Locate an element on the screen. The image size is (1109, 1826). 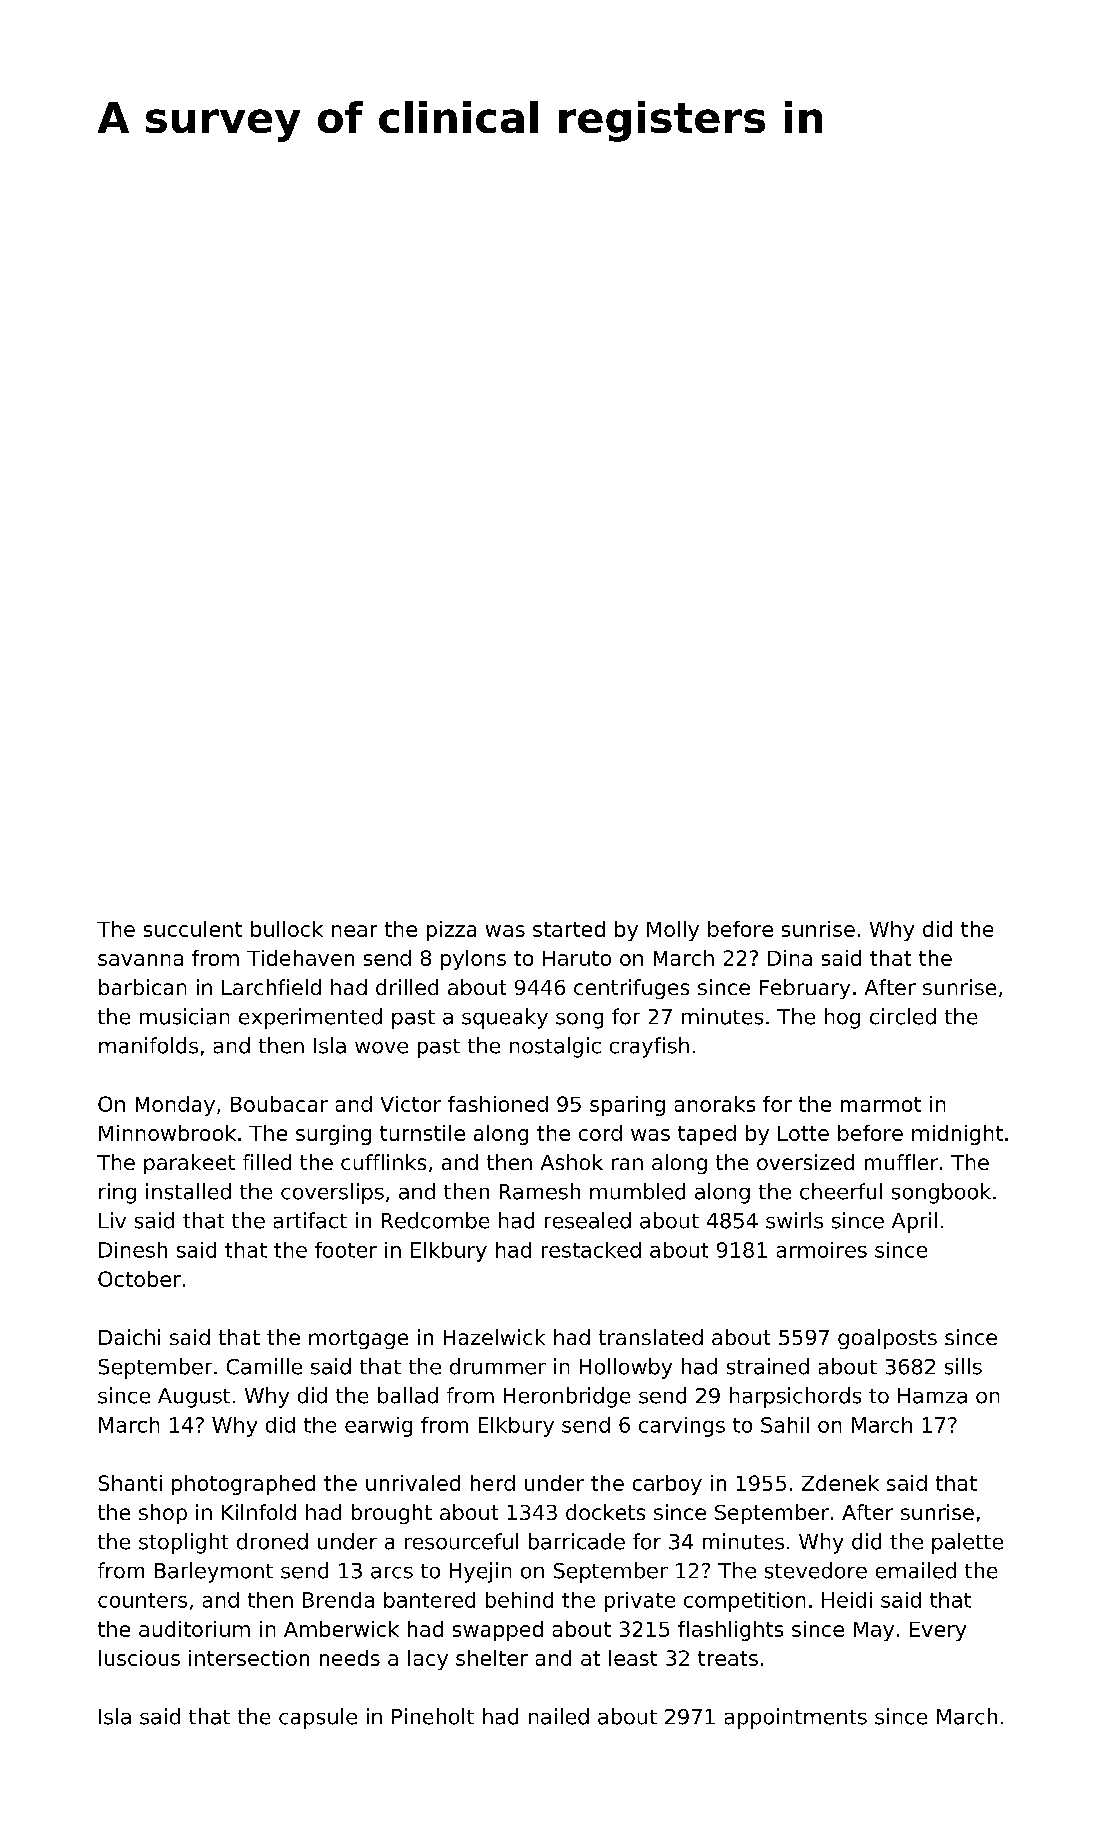
started is located at coordinates (569, 929).
